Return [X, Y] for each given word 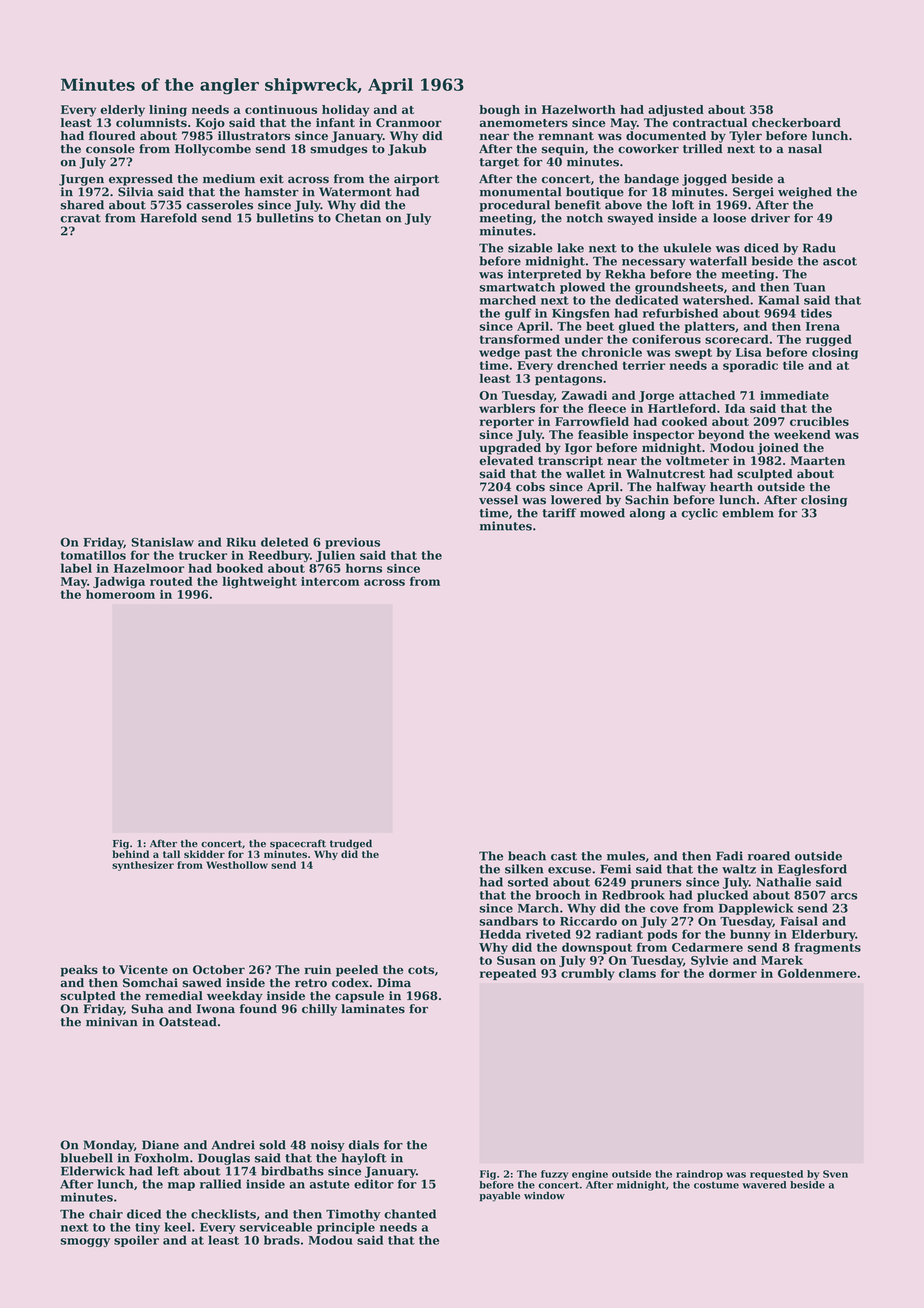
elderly [122, 111]
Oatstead [188, 1022]
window [544, 1196]
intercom [330, 581]
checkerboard [796, 122]
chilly [319, 1010]
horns [364, 568]
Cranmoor [409, 122]
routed [171, 581]
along [647, 514]
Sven [835, 1174]
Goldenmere [817, 973]
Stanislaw [162, 542]
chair [106, 1214]
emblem [748, 513]
